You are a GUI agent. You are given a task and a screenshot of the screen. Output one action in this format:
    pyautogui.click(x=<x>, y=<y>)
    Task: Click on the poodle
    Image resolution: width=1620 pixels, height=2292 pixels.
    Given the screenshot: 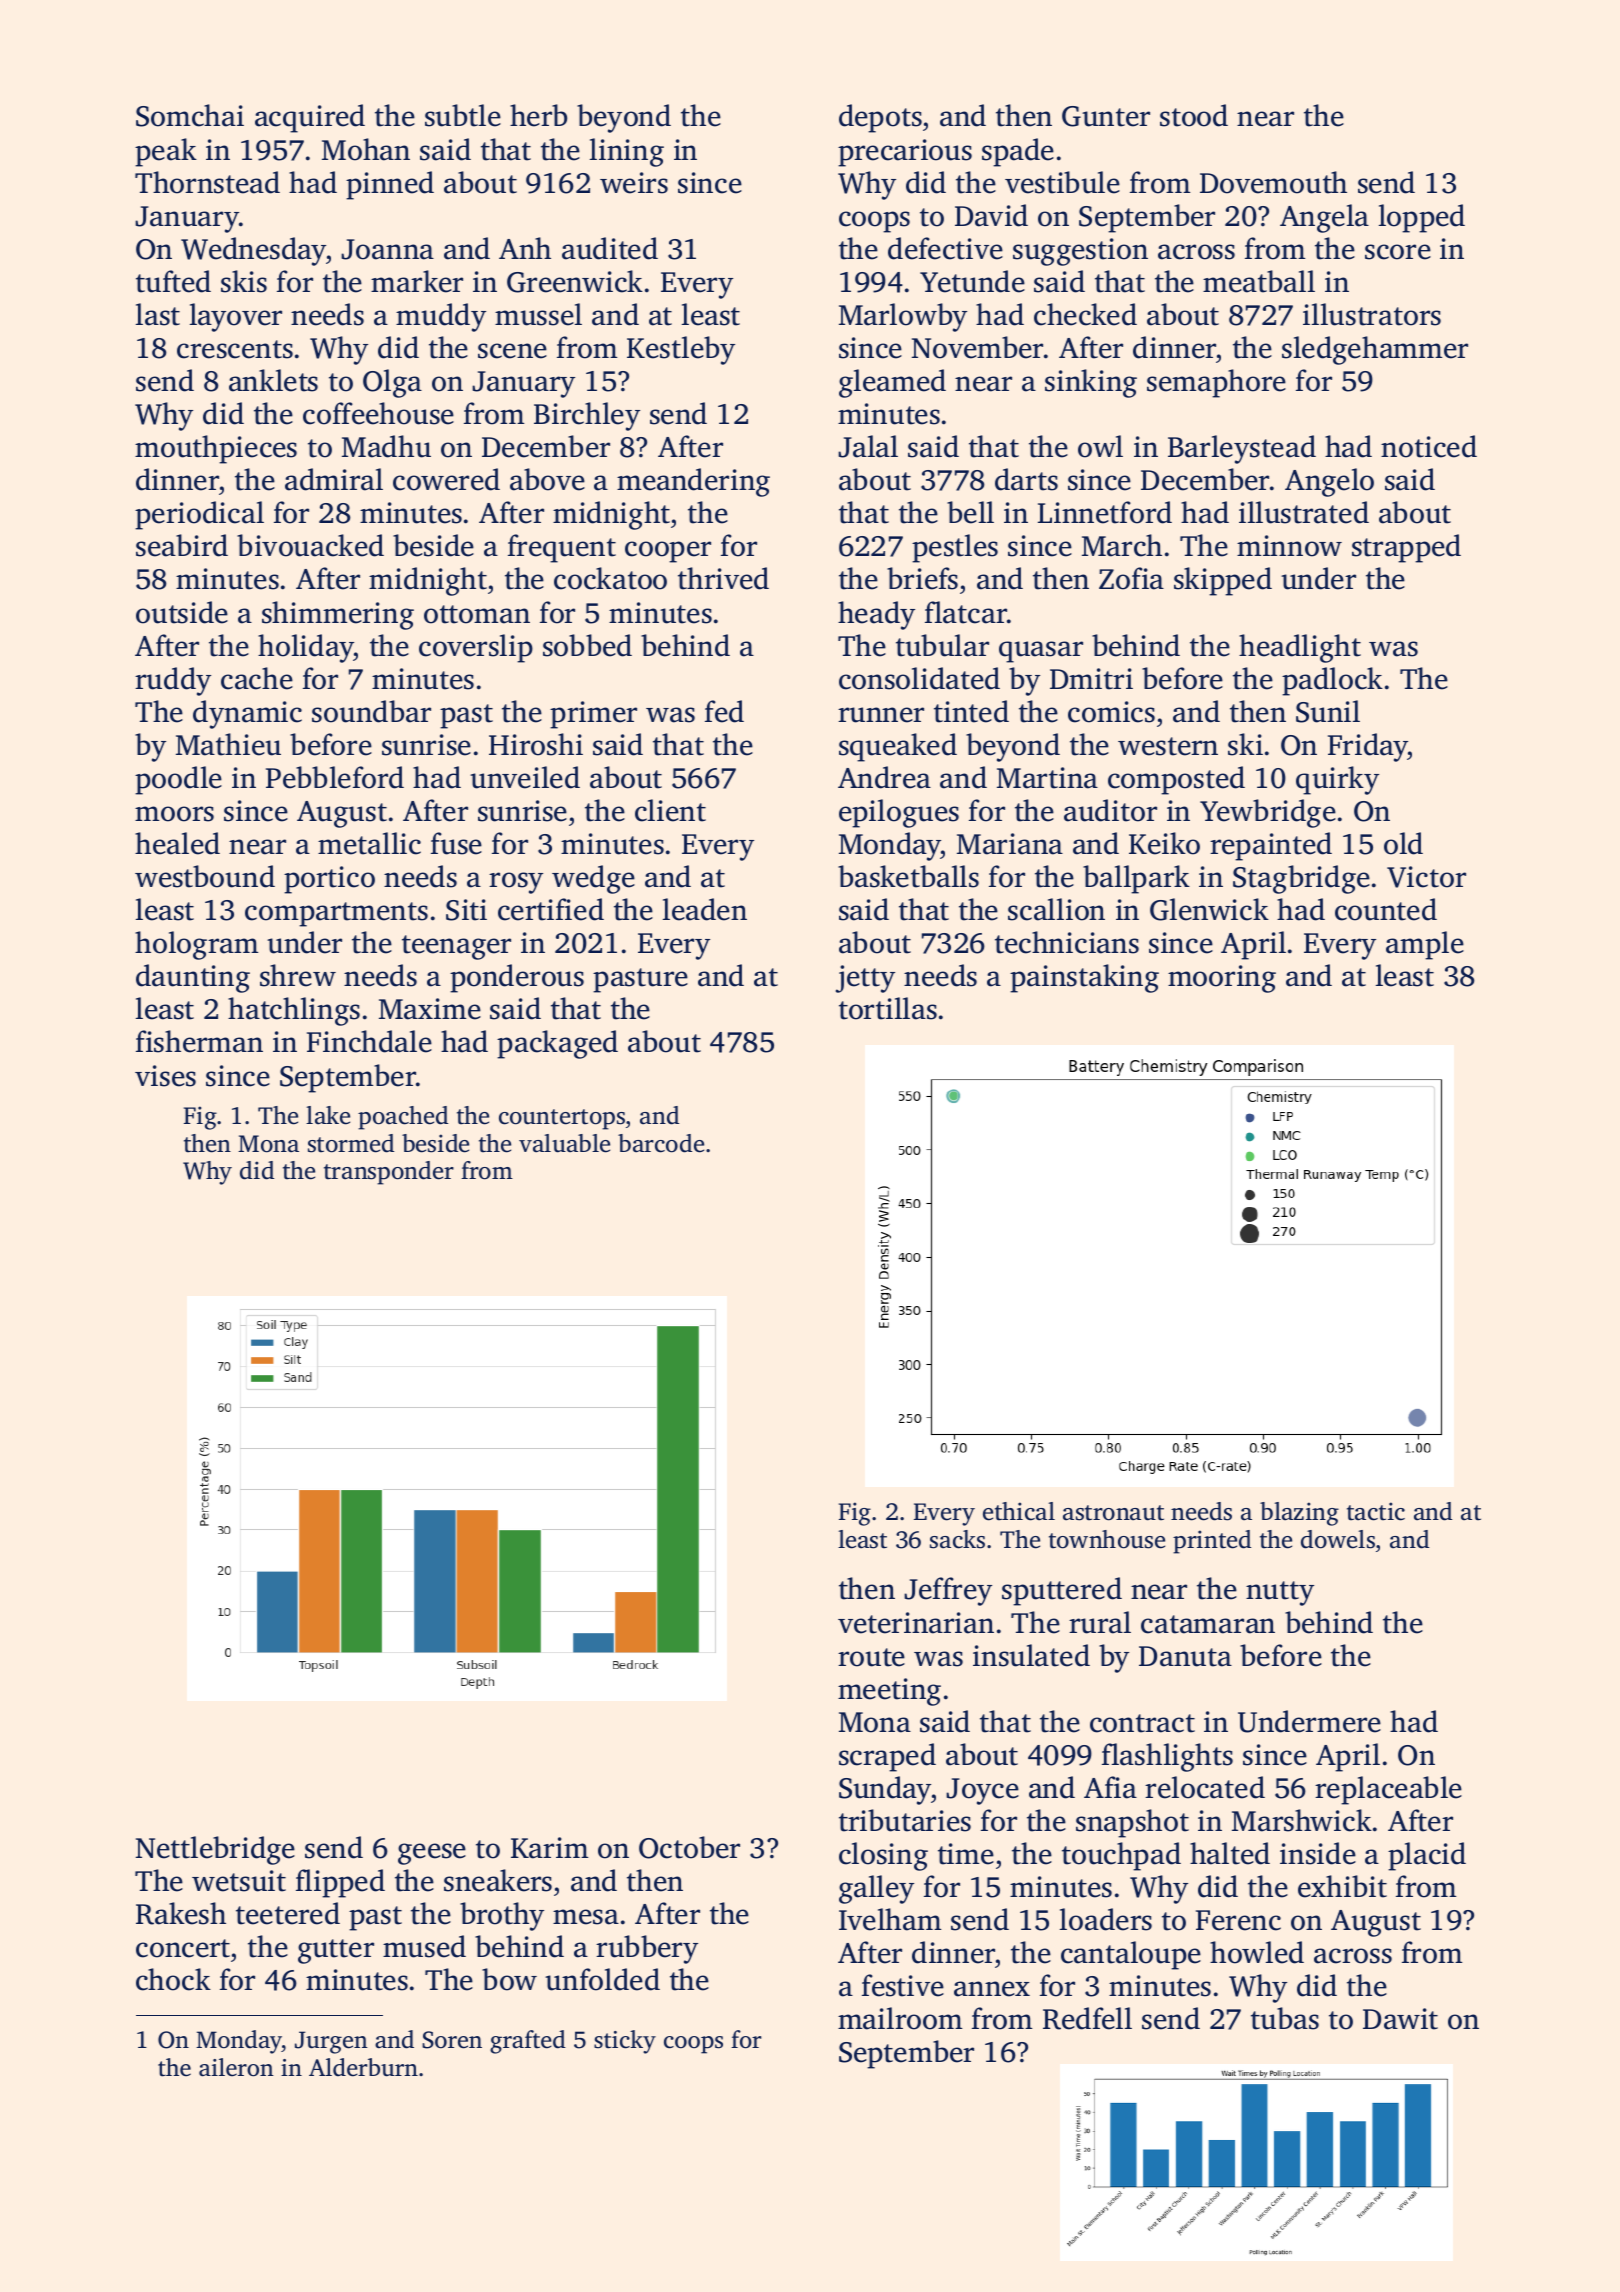 What is the action you would take?
    pyautogui.click(x=178, y=780)
